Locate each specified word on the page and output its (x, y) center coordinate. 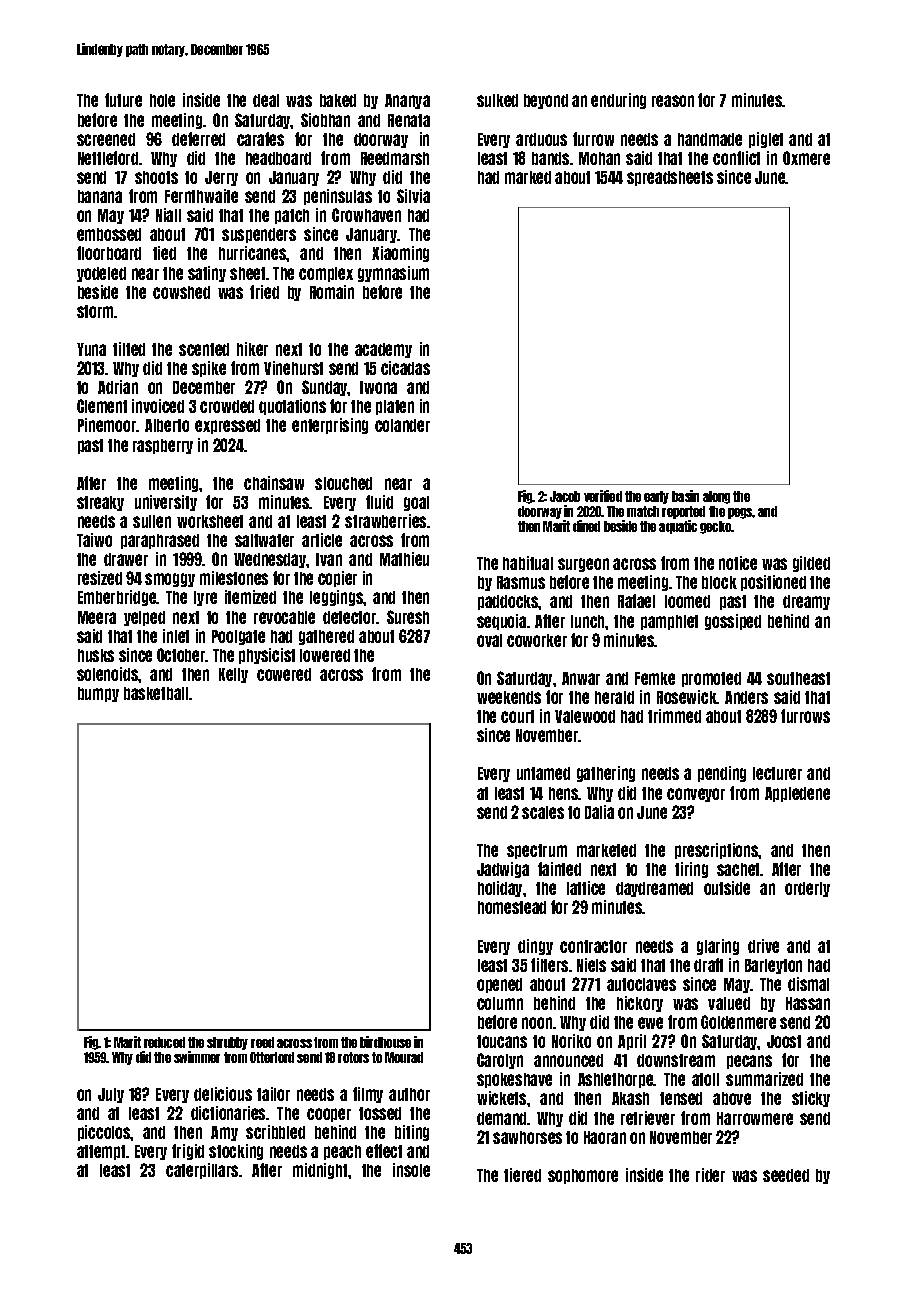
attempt (101, 1152)
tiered (522, 1175)
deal (266, 100)
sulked (497, 100)
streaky (100, 503)
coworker (537, 640)
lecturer (777, 773)
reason (673, 101)
